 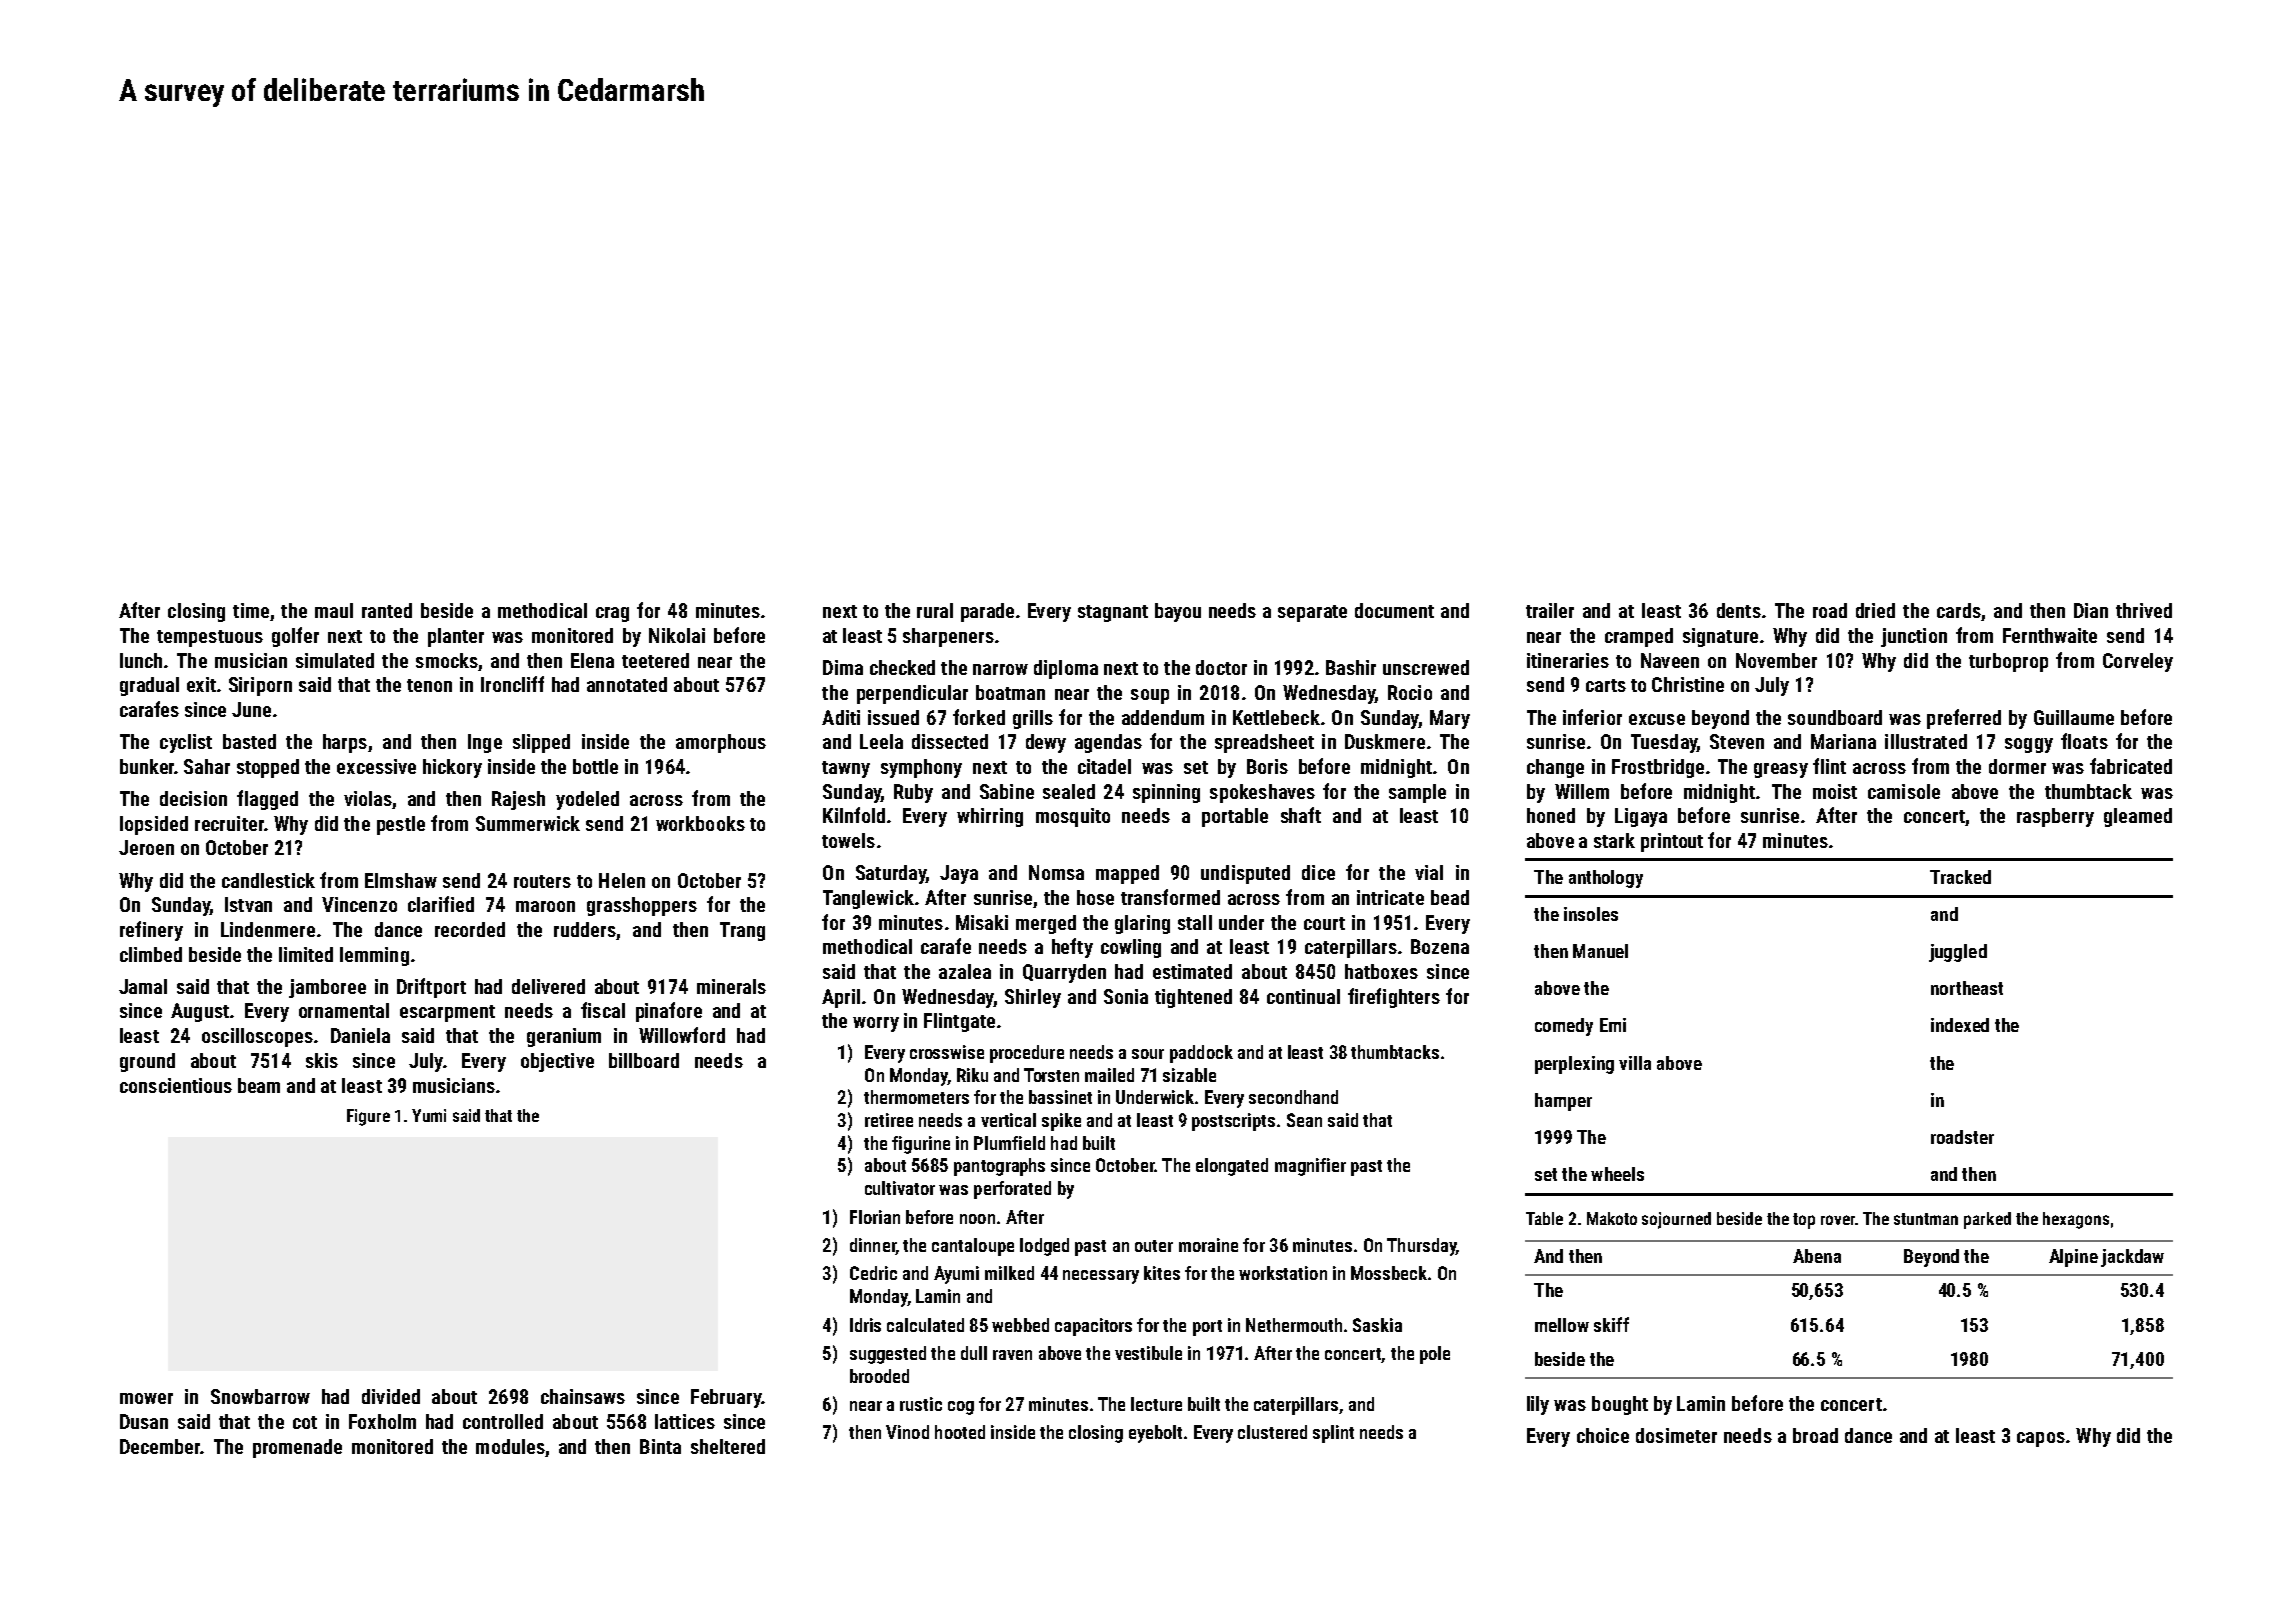 I want to click on divided, so click(x=391, y=1396).
